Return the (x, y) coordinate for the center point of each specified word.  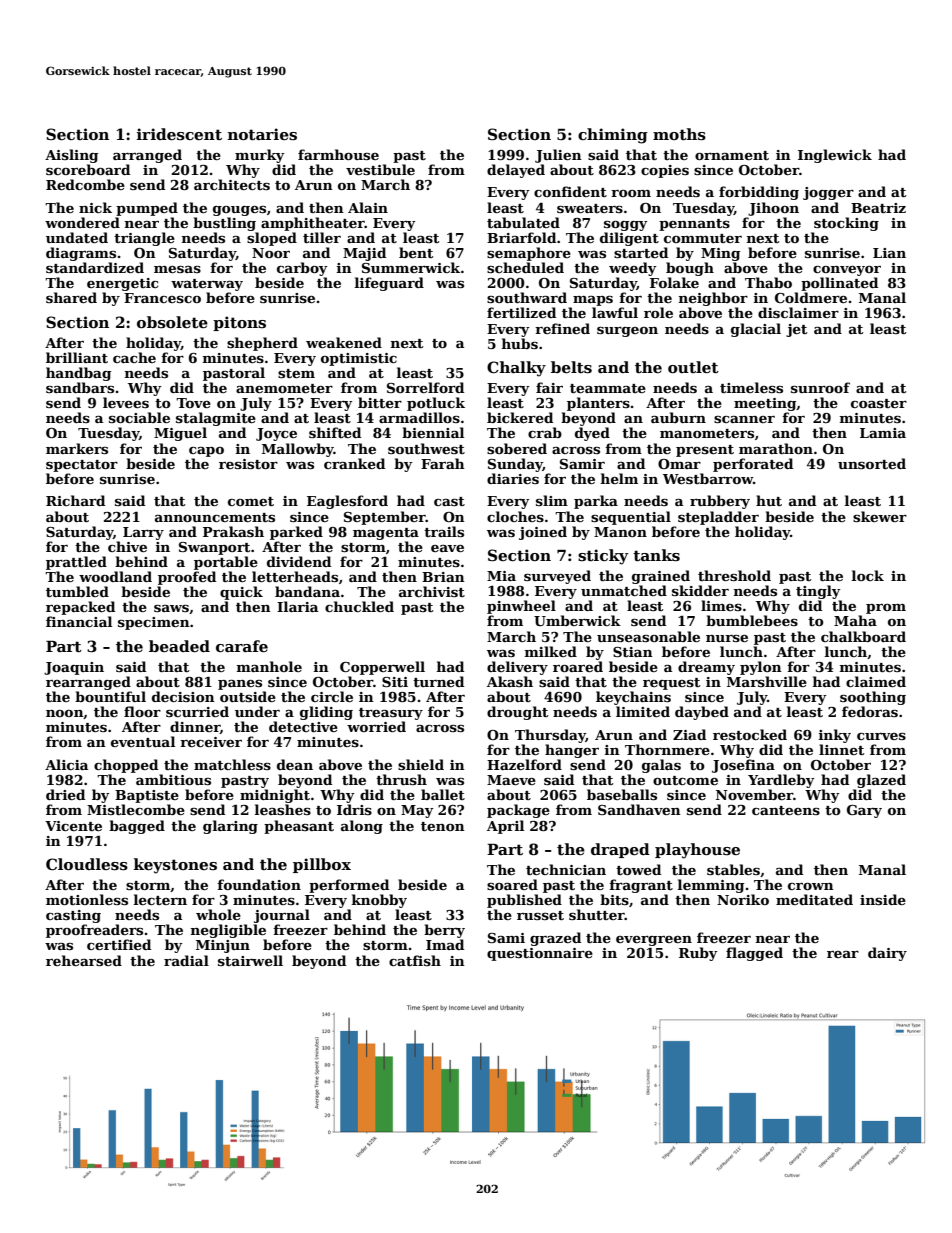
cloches (515, 516)
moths (679, 134)
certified (119, 944)
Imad (445, 944)
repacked (80, 608)
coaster (879, 403)
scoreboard (88, 169)
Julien (558, 156)
